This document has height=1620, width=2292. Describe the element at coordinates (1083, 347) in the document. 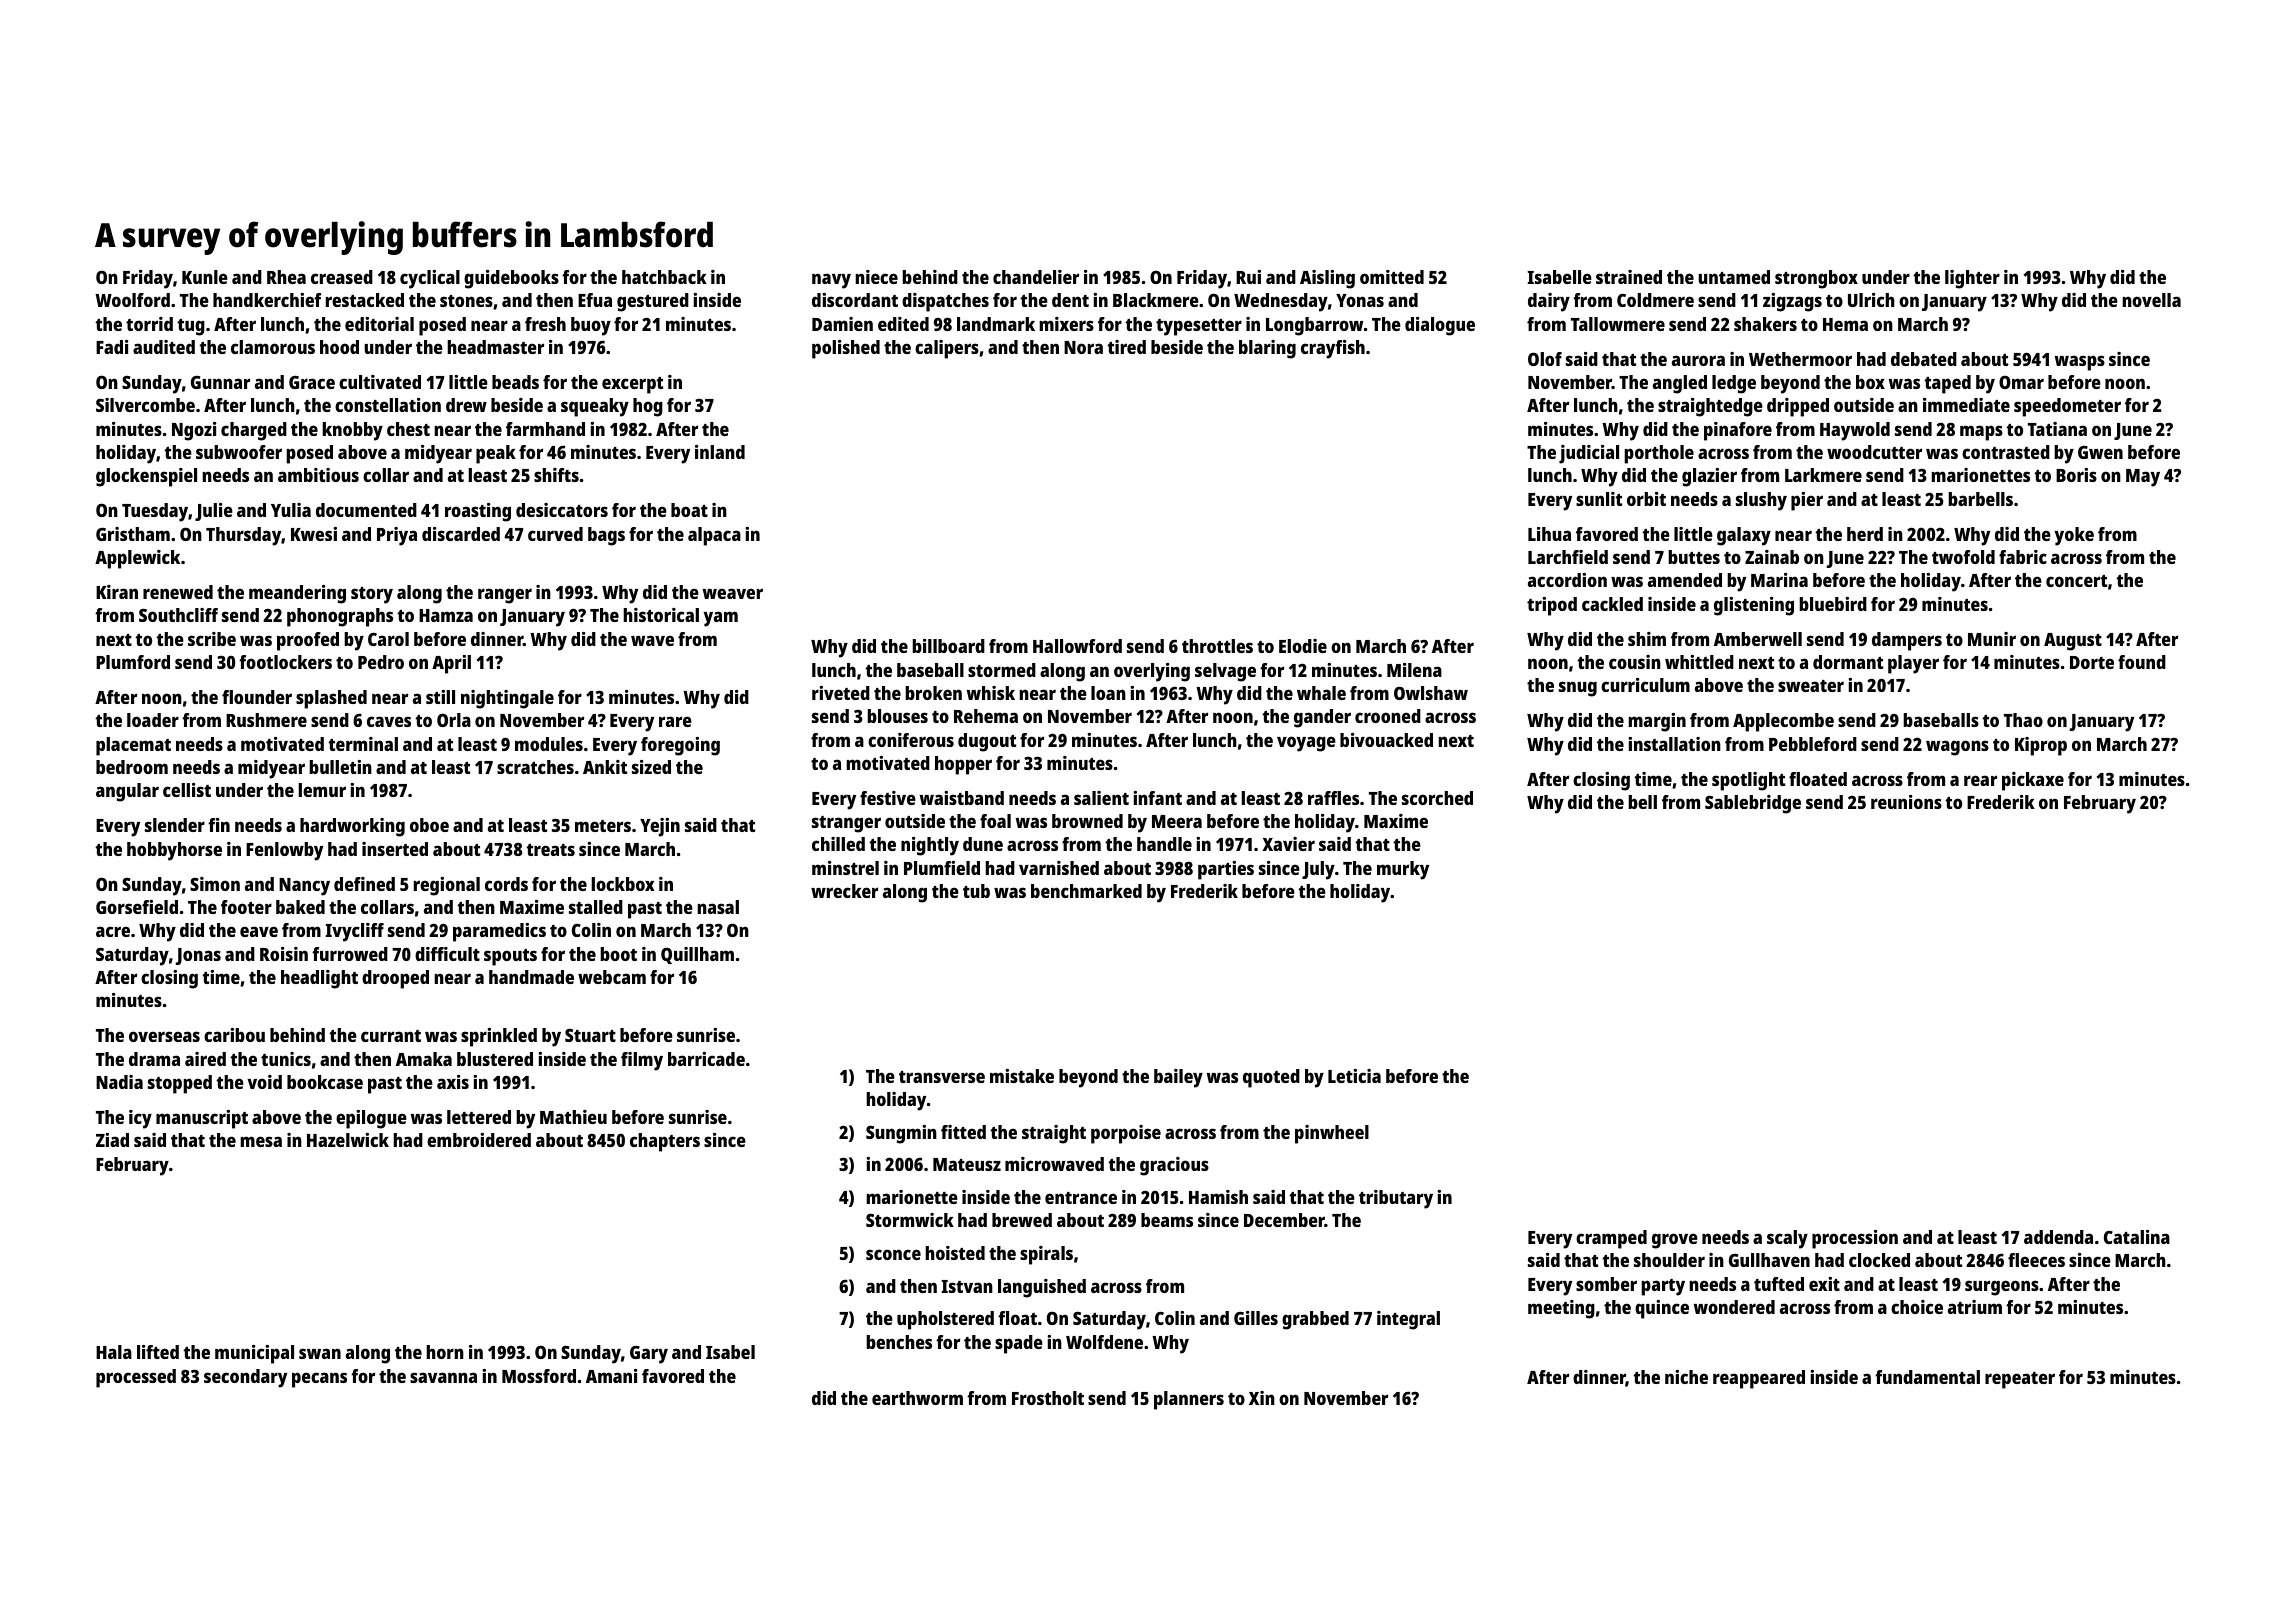

I see `Nora` at that location.
